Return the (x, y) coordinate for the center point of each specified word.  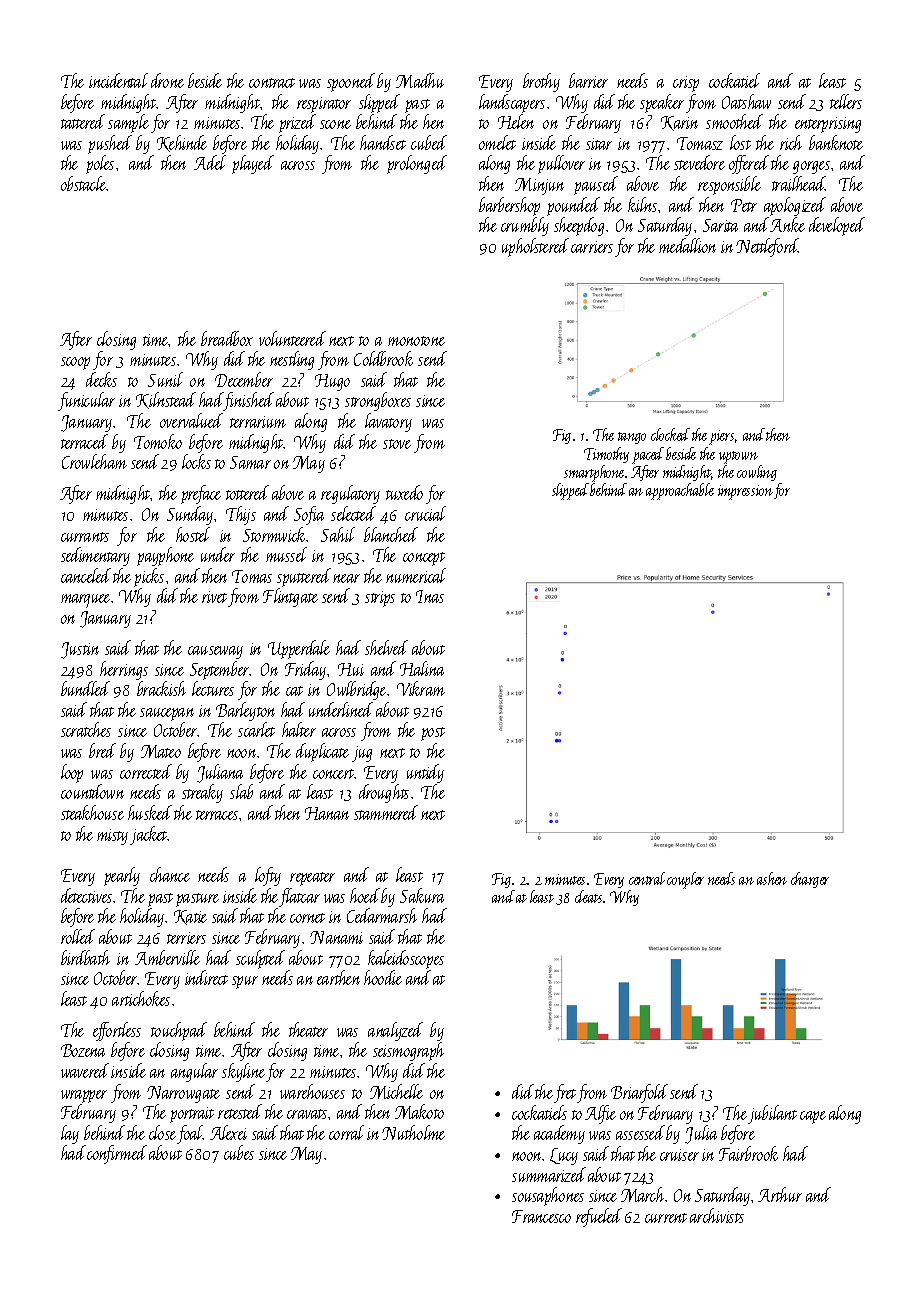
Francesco (541, 1216)
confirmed (117, 1154)
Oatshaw (746, 101)
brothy (541, 82)
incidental (118, 80)
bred (102, 750)
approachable (680, 491)
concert (333, 774)
